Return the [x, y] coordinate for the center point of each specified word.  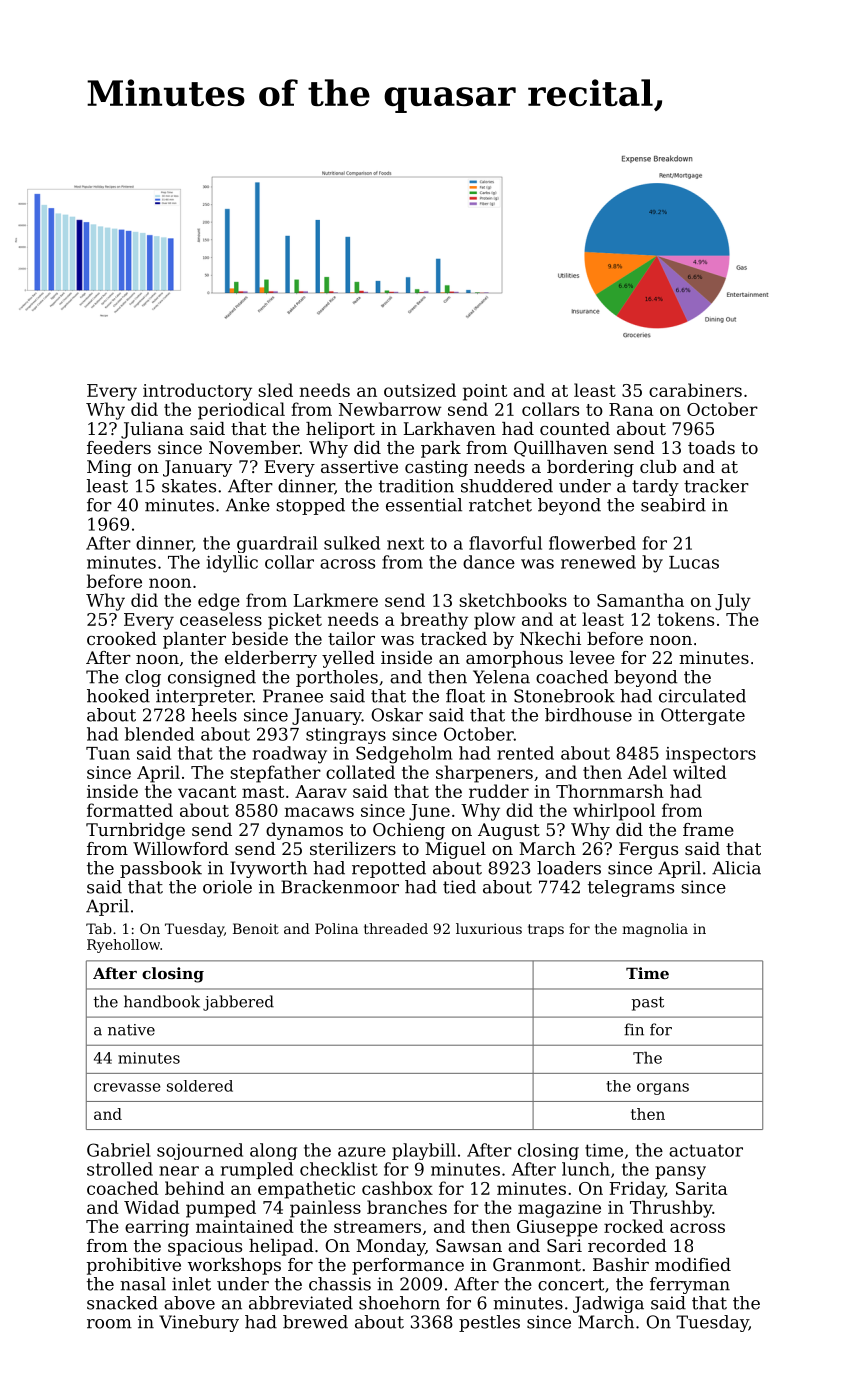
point [485, 392]
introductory [197, 392]
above [189, 1303]
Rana [631, 409]
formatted [130, 810]
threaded [396, 928]
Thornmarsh [610, 791]
